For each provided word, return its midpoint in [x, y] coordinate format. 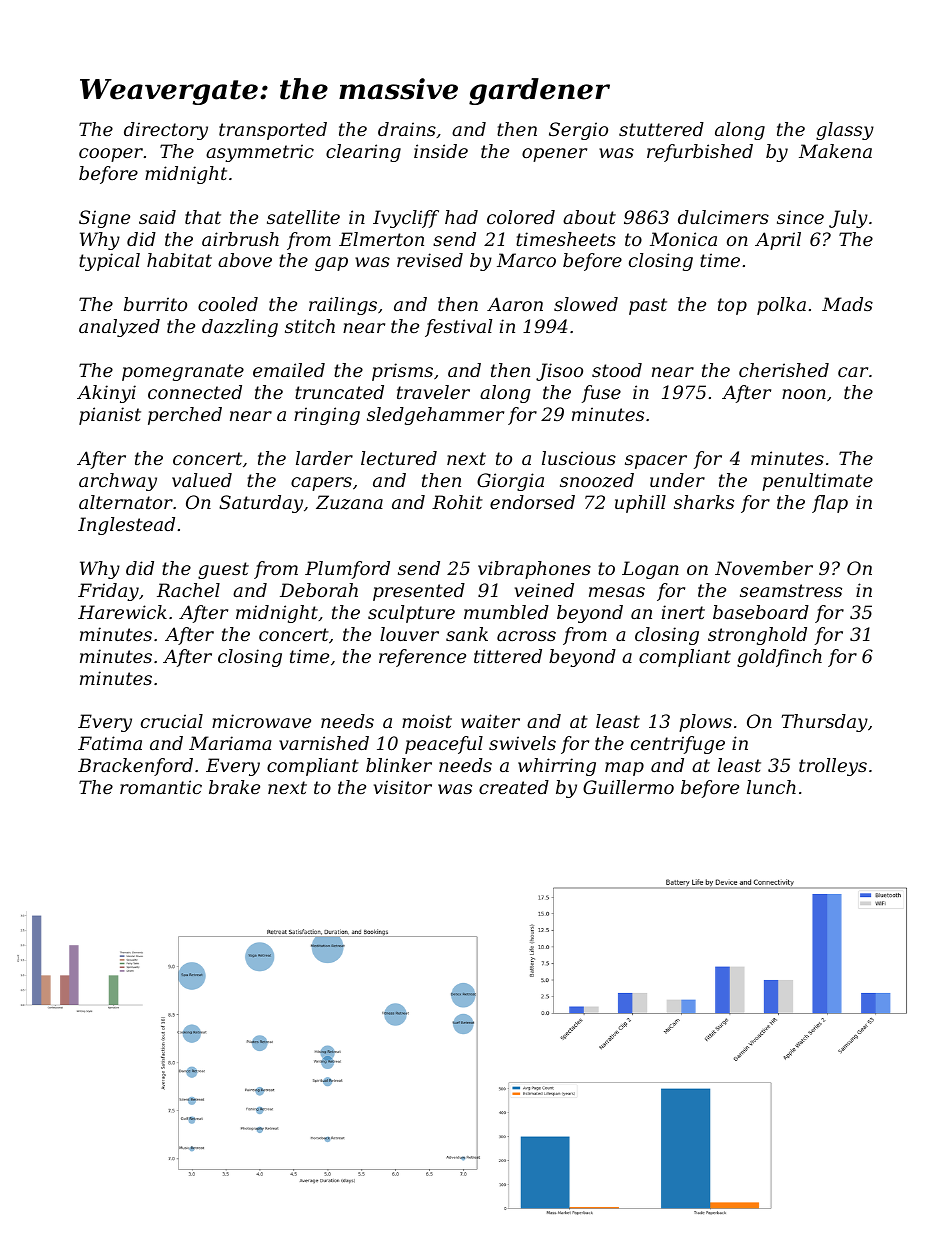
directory [166, 131]
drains [407, 129]
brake [234, 787]
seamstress [791, 590]
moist [427, 721]
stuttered [661, 129]
